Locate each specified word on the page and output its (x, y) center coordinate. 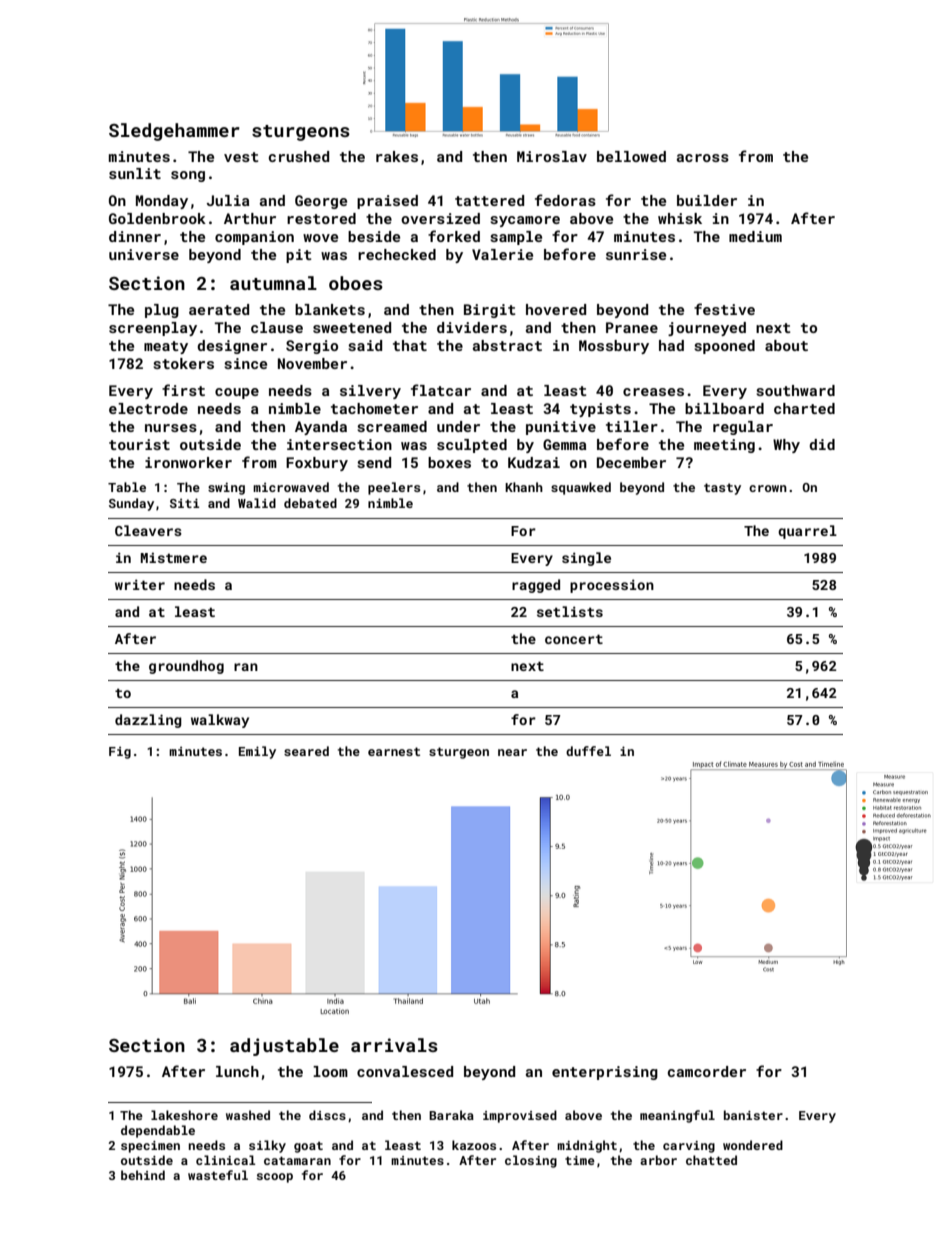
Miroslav (552, 156)
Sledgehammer (174, 132)
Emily (257, 752)
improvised (520, 1116)
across (703, 158)
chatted (711, 1160)
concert (574, 639)
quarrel (807, 532)
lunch (237, 1071)
